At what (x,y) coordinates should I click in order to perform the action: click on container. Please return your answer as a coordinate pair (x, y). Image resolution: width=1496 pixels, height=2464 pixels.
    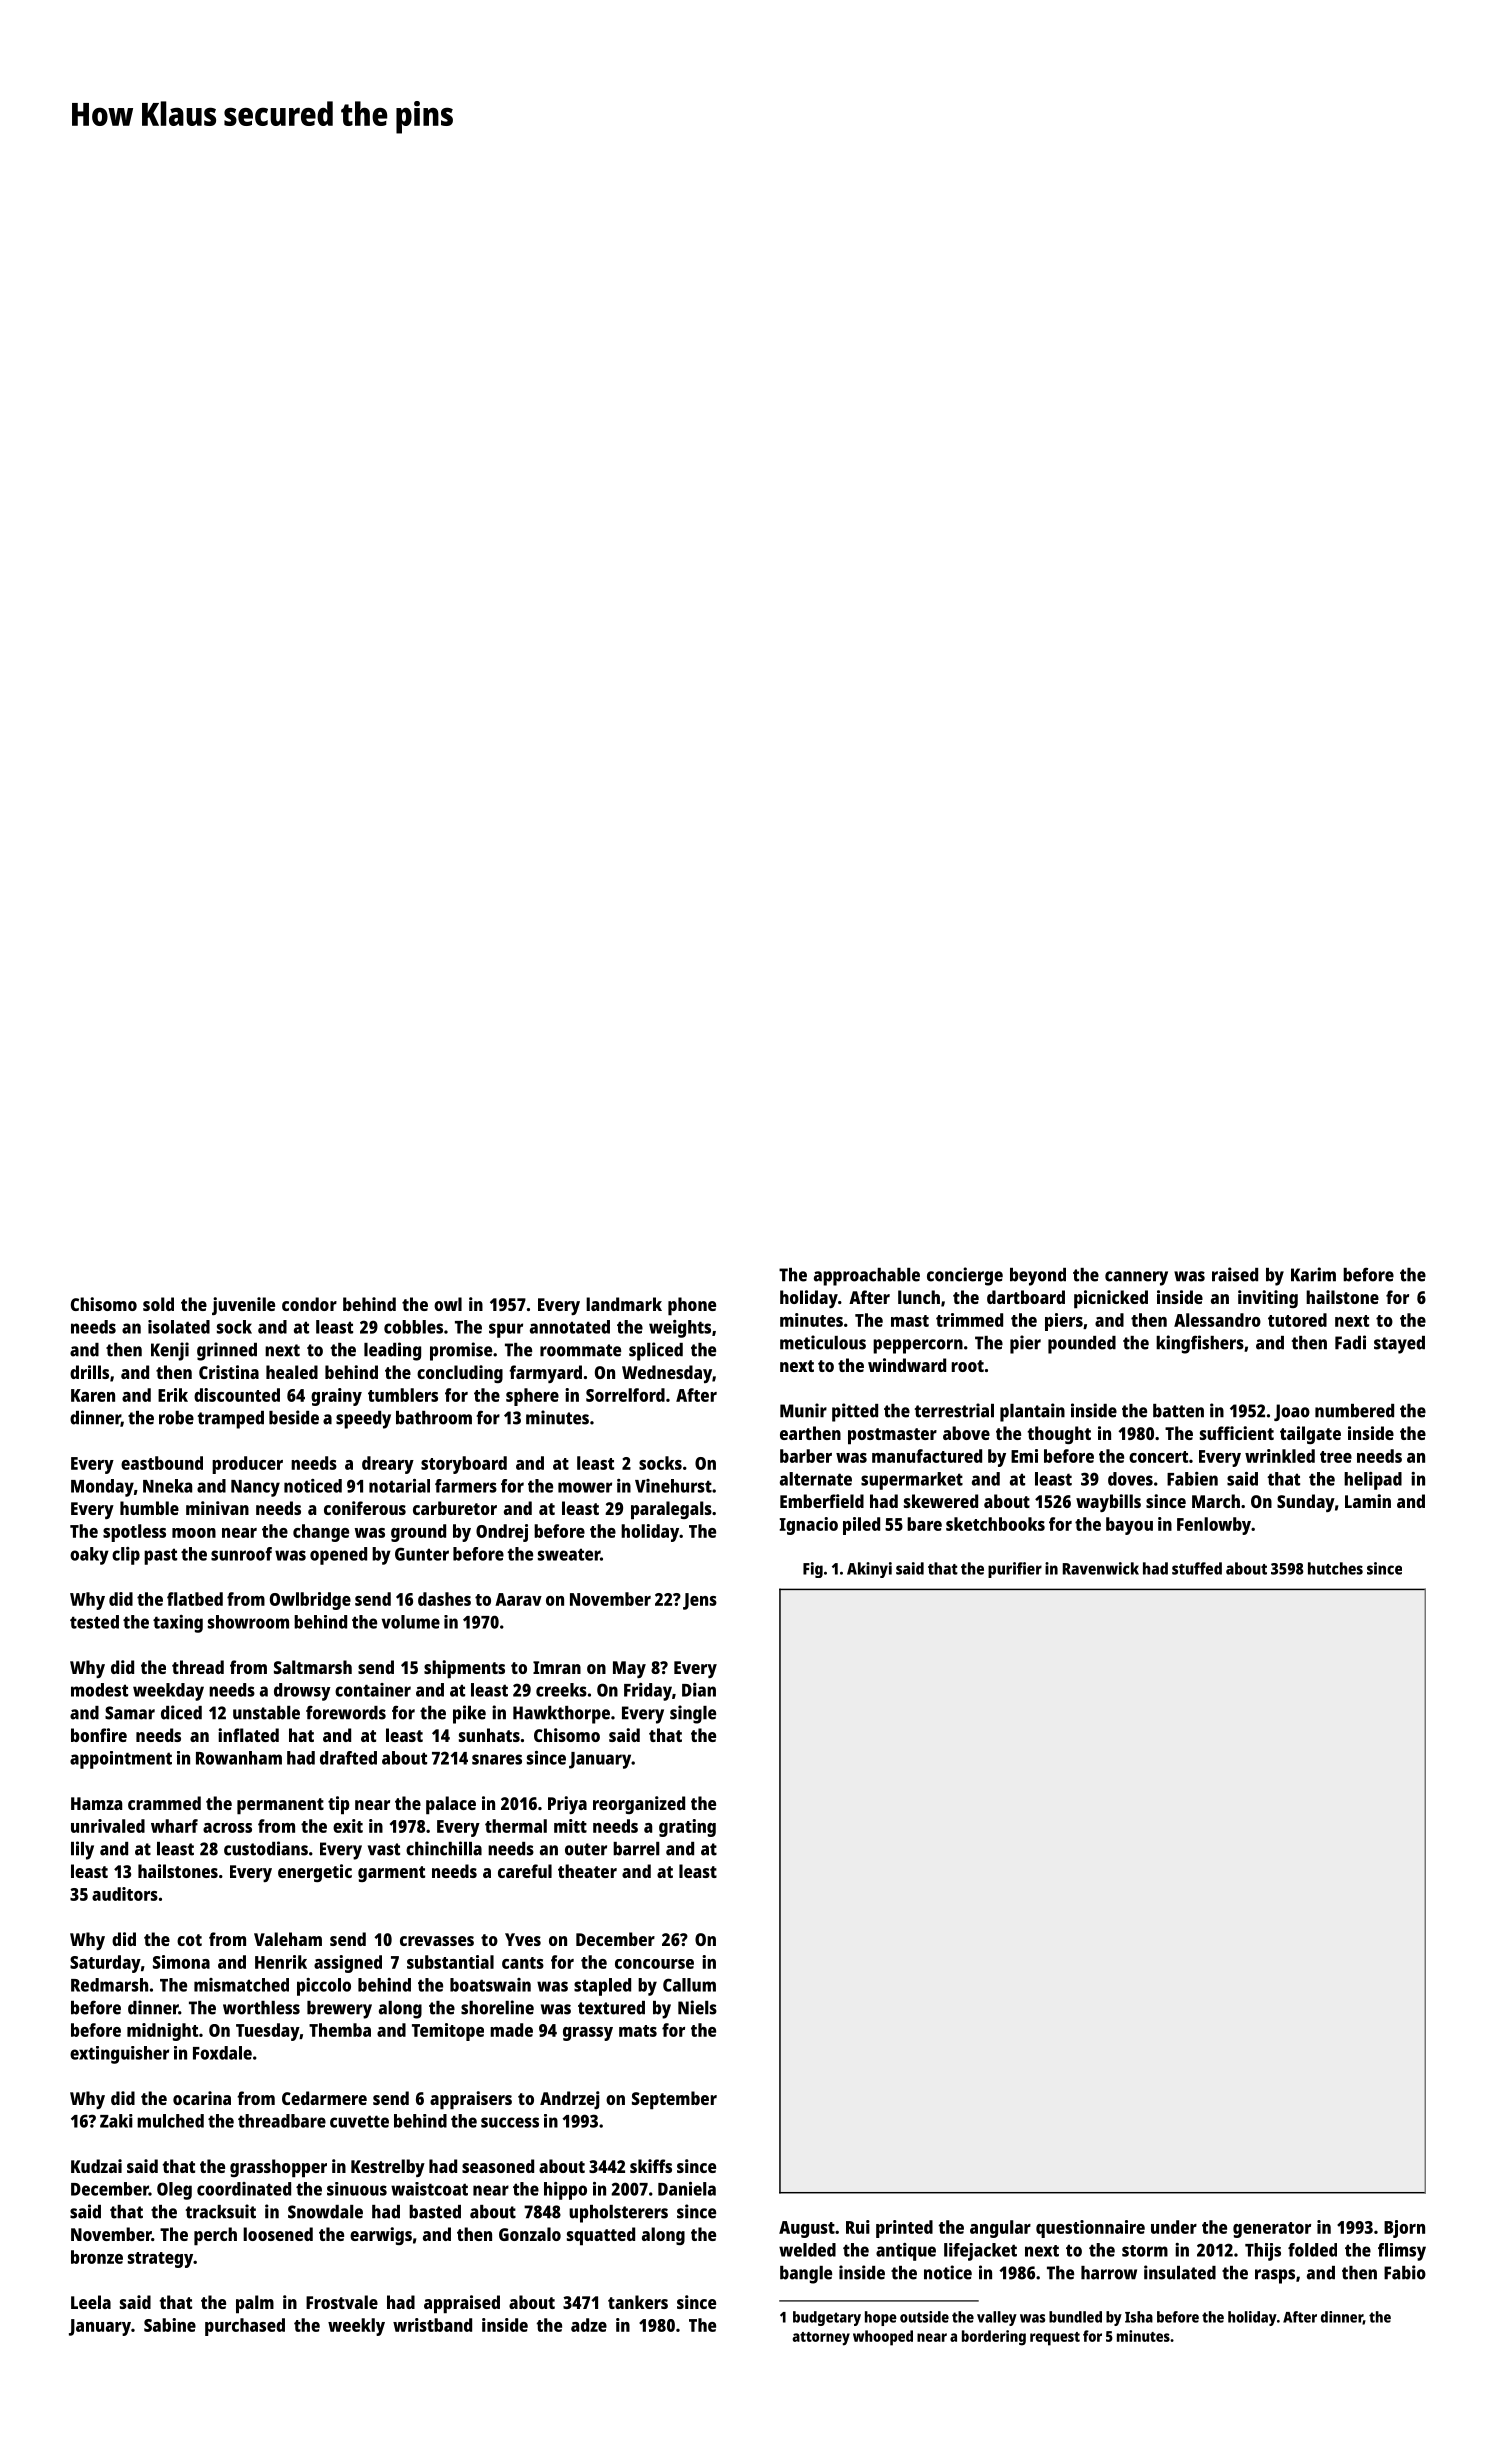
    Looking at the image, I should click on (373, 1690).
